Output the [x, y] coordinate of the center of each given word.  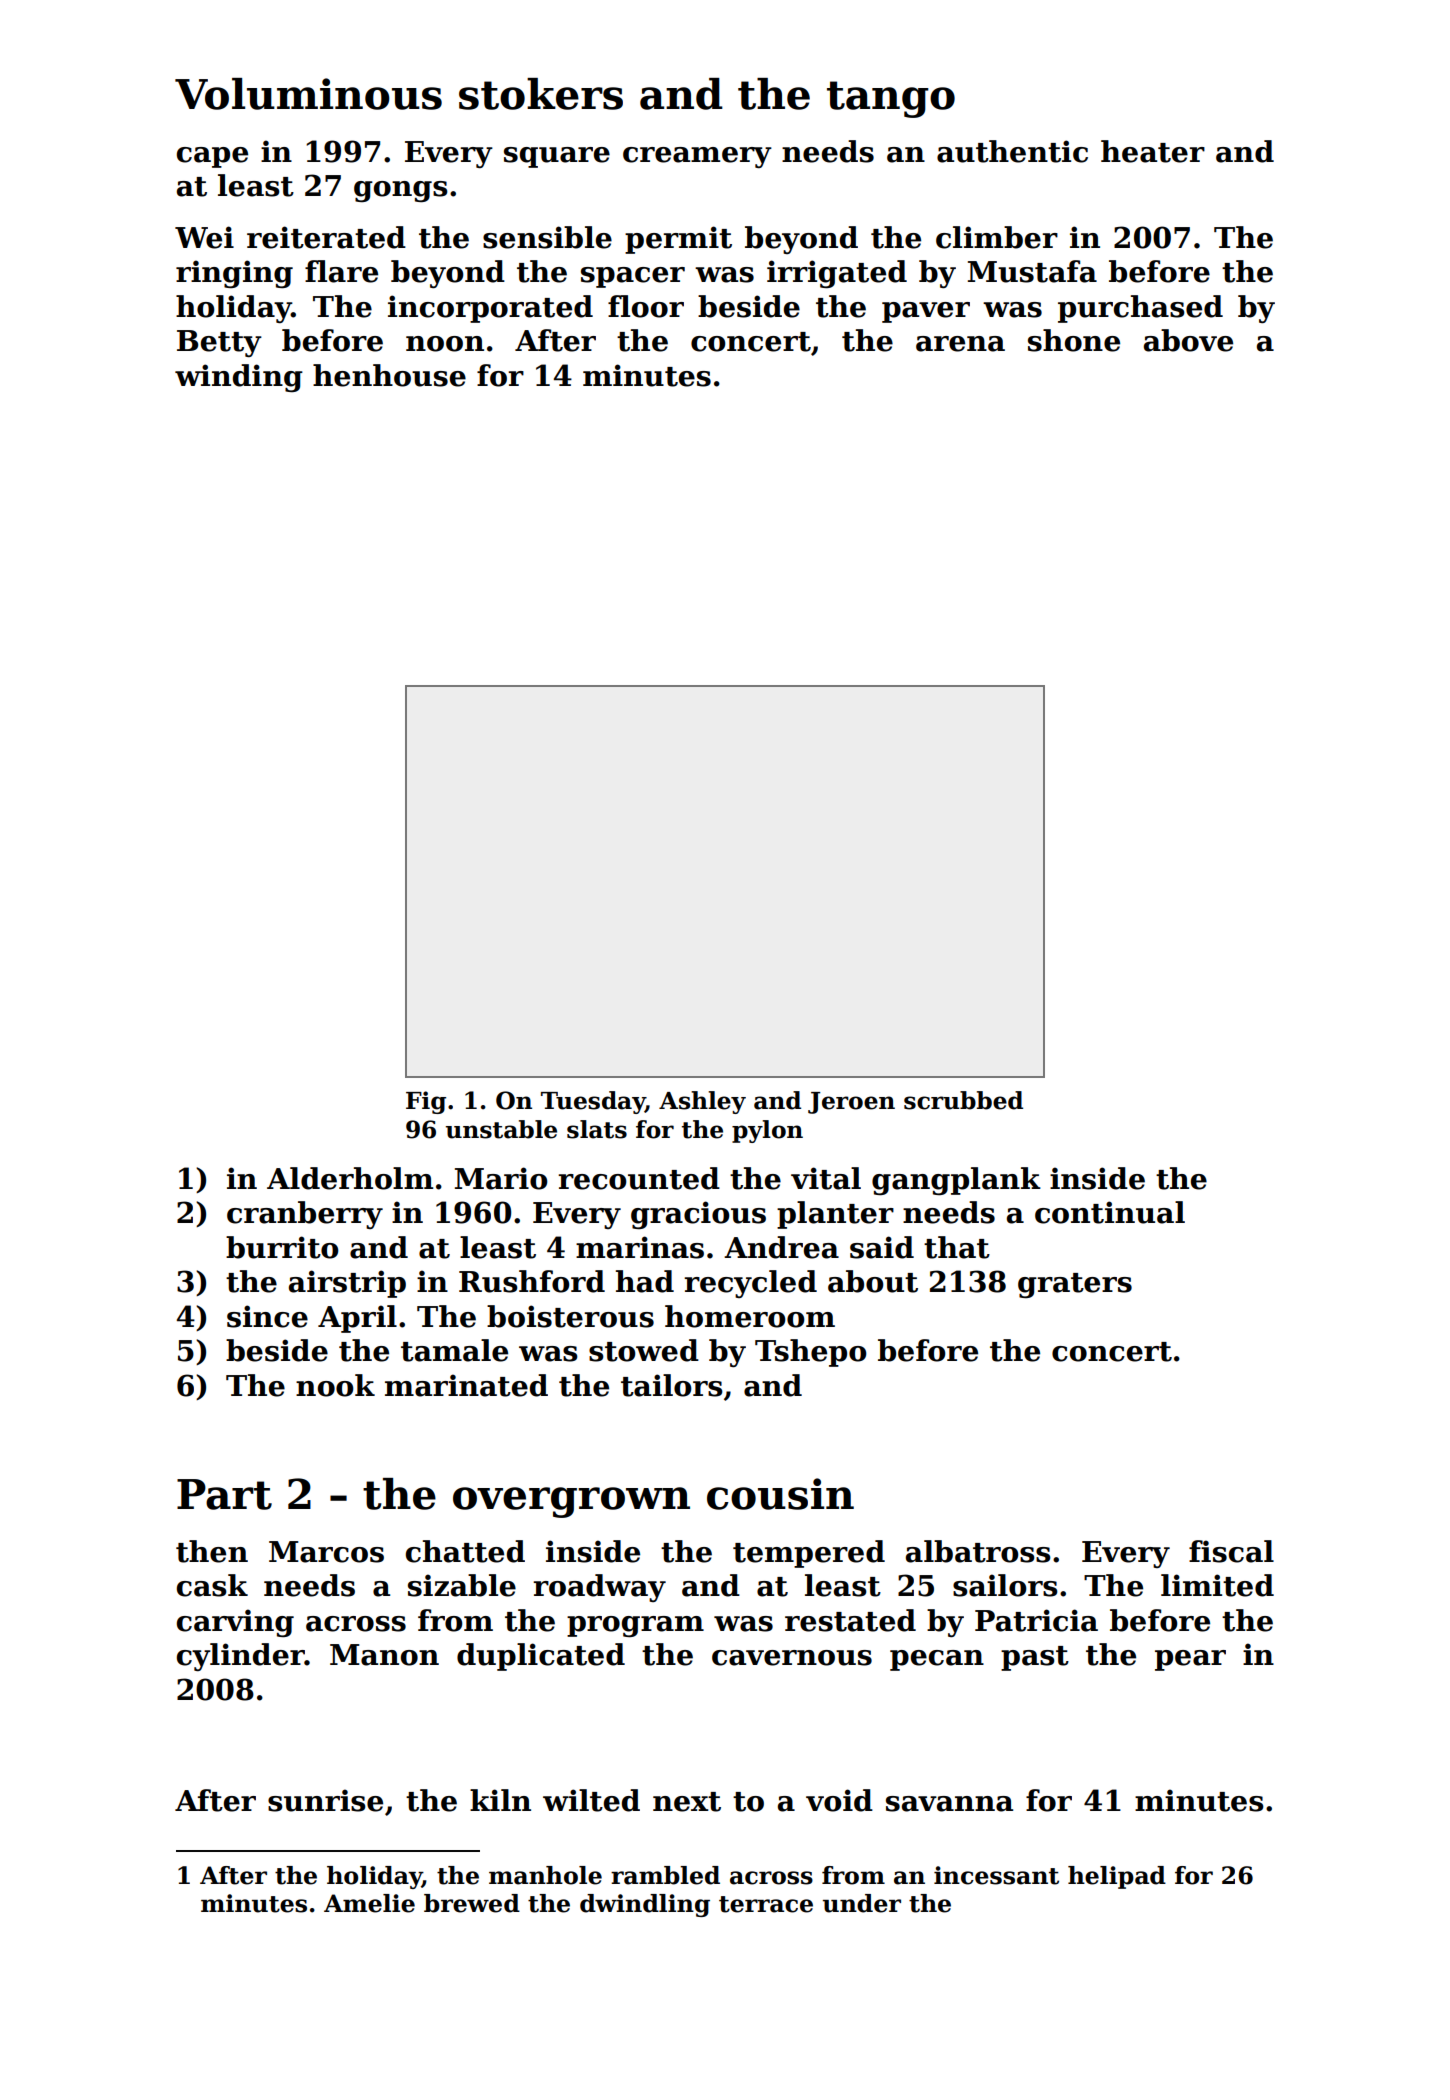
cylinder [241, 1657]
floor [646, 306]
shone [1074, 340]
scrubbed [963, 1100]
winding [239, 378]
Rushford [532, 1281]
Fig [426, 1102]
